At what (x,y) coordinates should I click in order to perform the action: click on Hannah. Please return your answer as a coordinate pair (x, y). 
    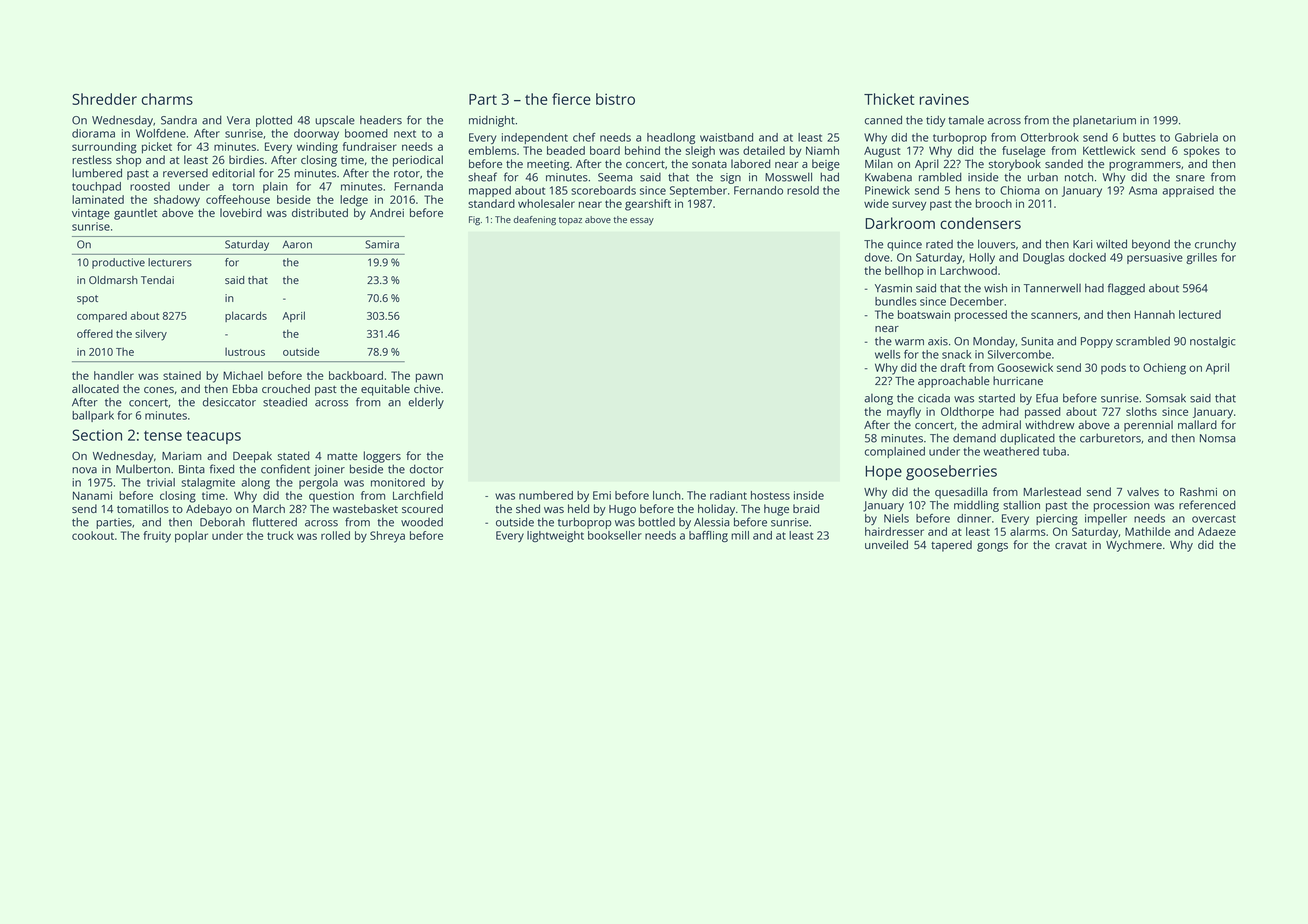
    Looking at the image, I should click on (1155, 314).
